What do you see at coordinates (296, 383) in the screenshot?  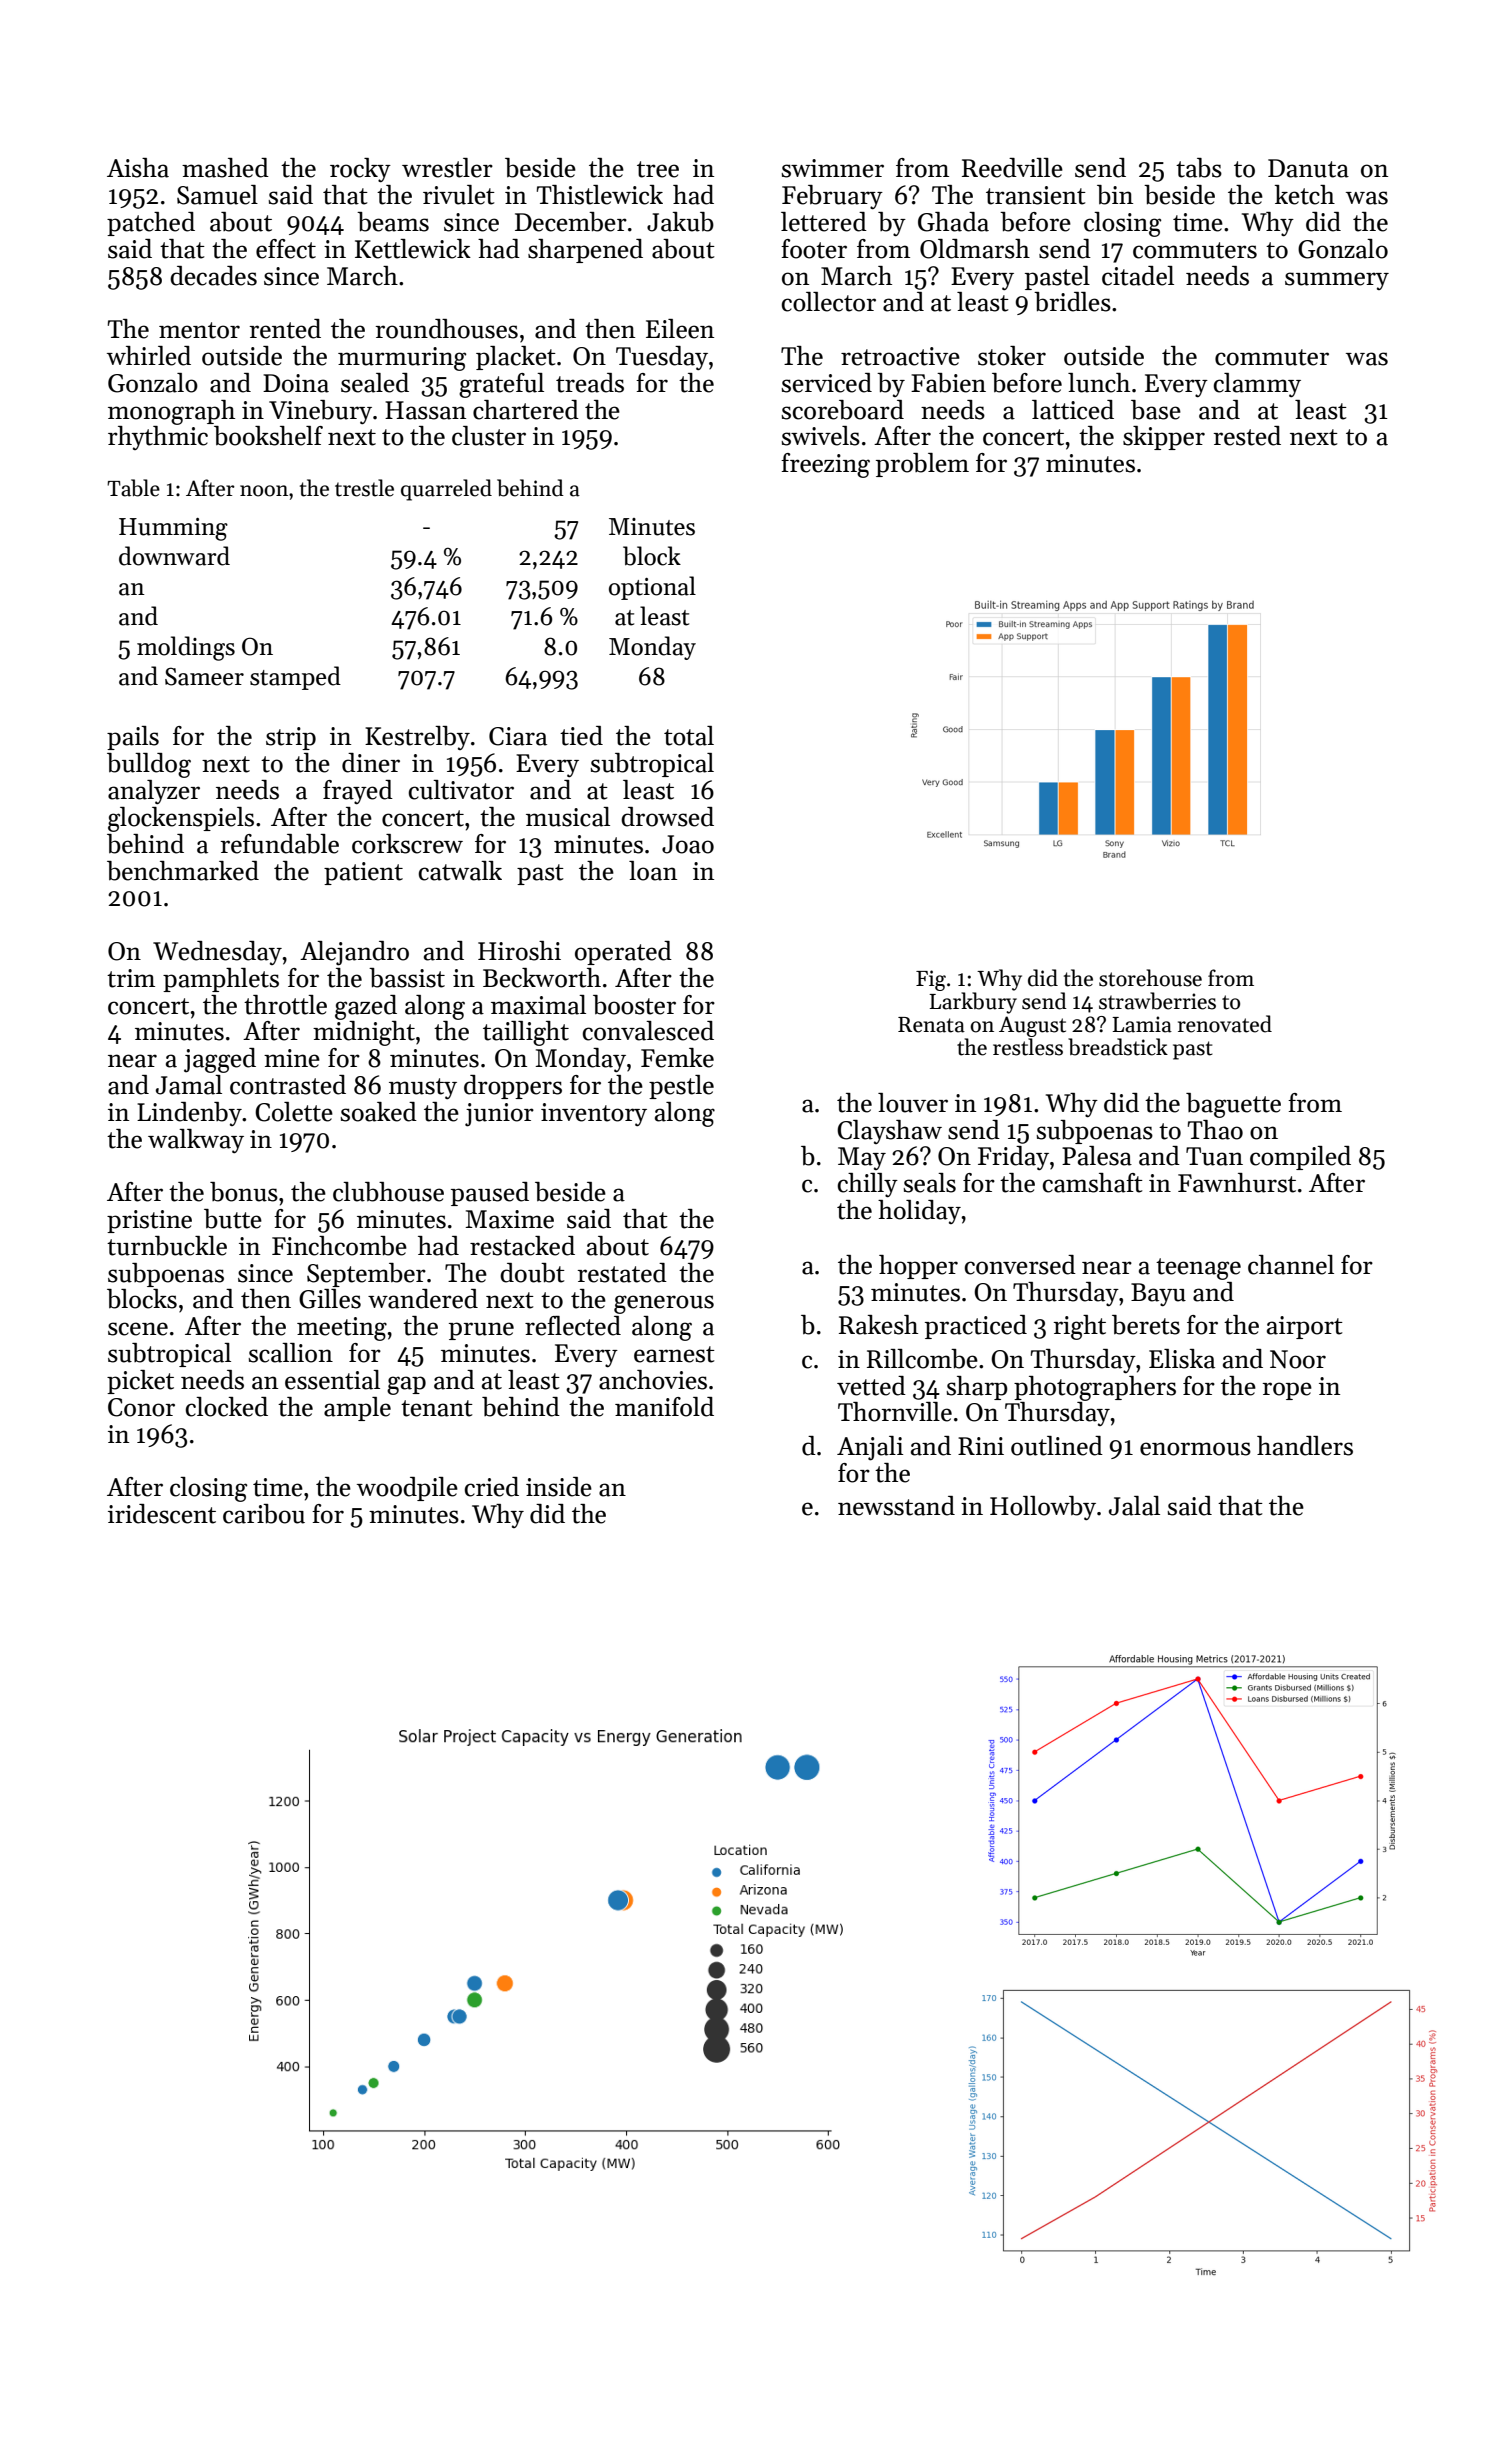 I see `Doina` at bounding box center [296, 383].
